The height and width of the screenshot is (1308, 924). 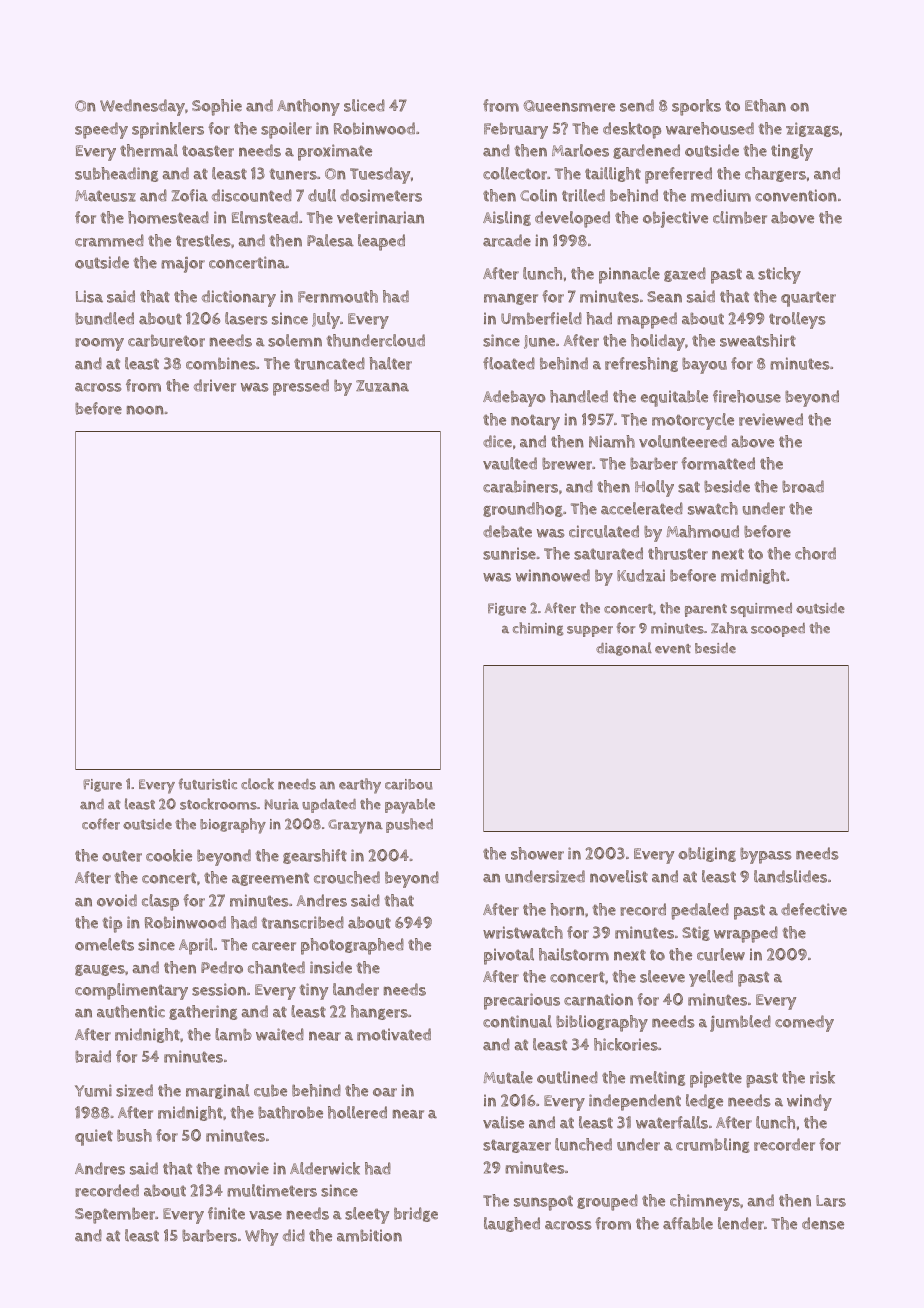 What do you see at coordinates (294, 1235) in the screenshot?
I see `did` at bounding box center [294, 1235].
